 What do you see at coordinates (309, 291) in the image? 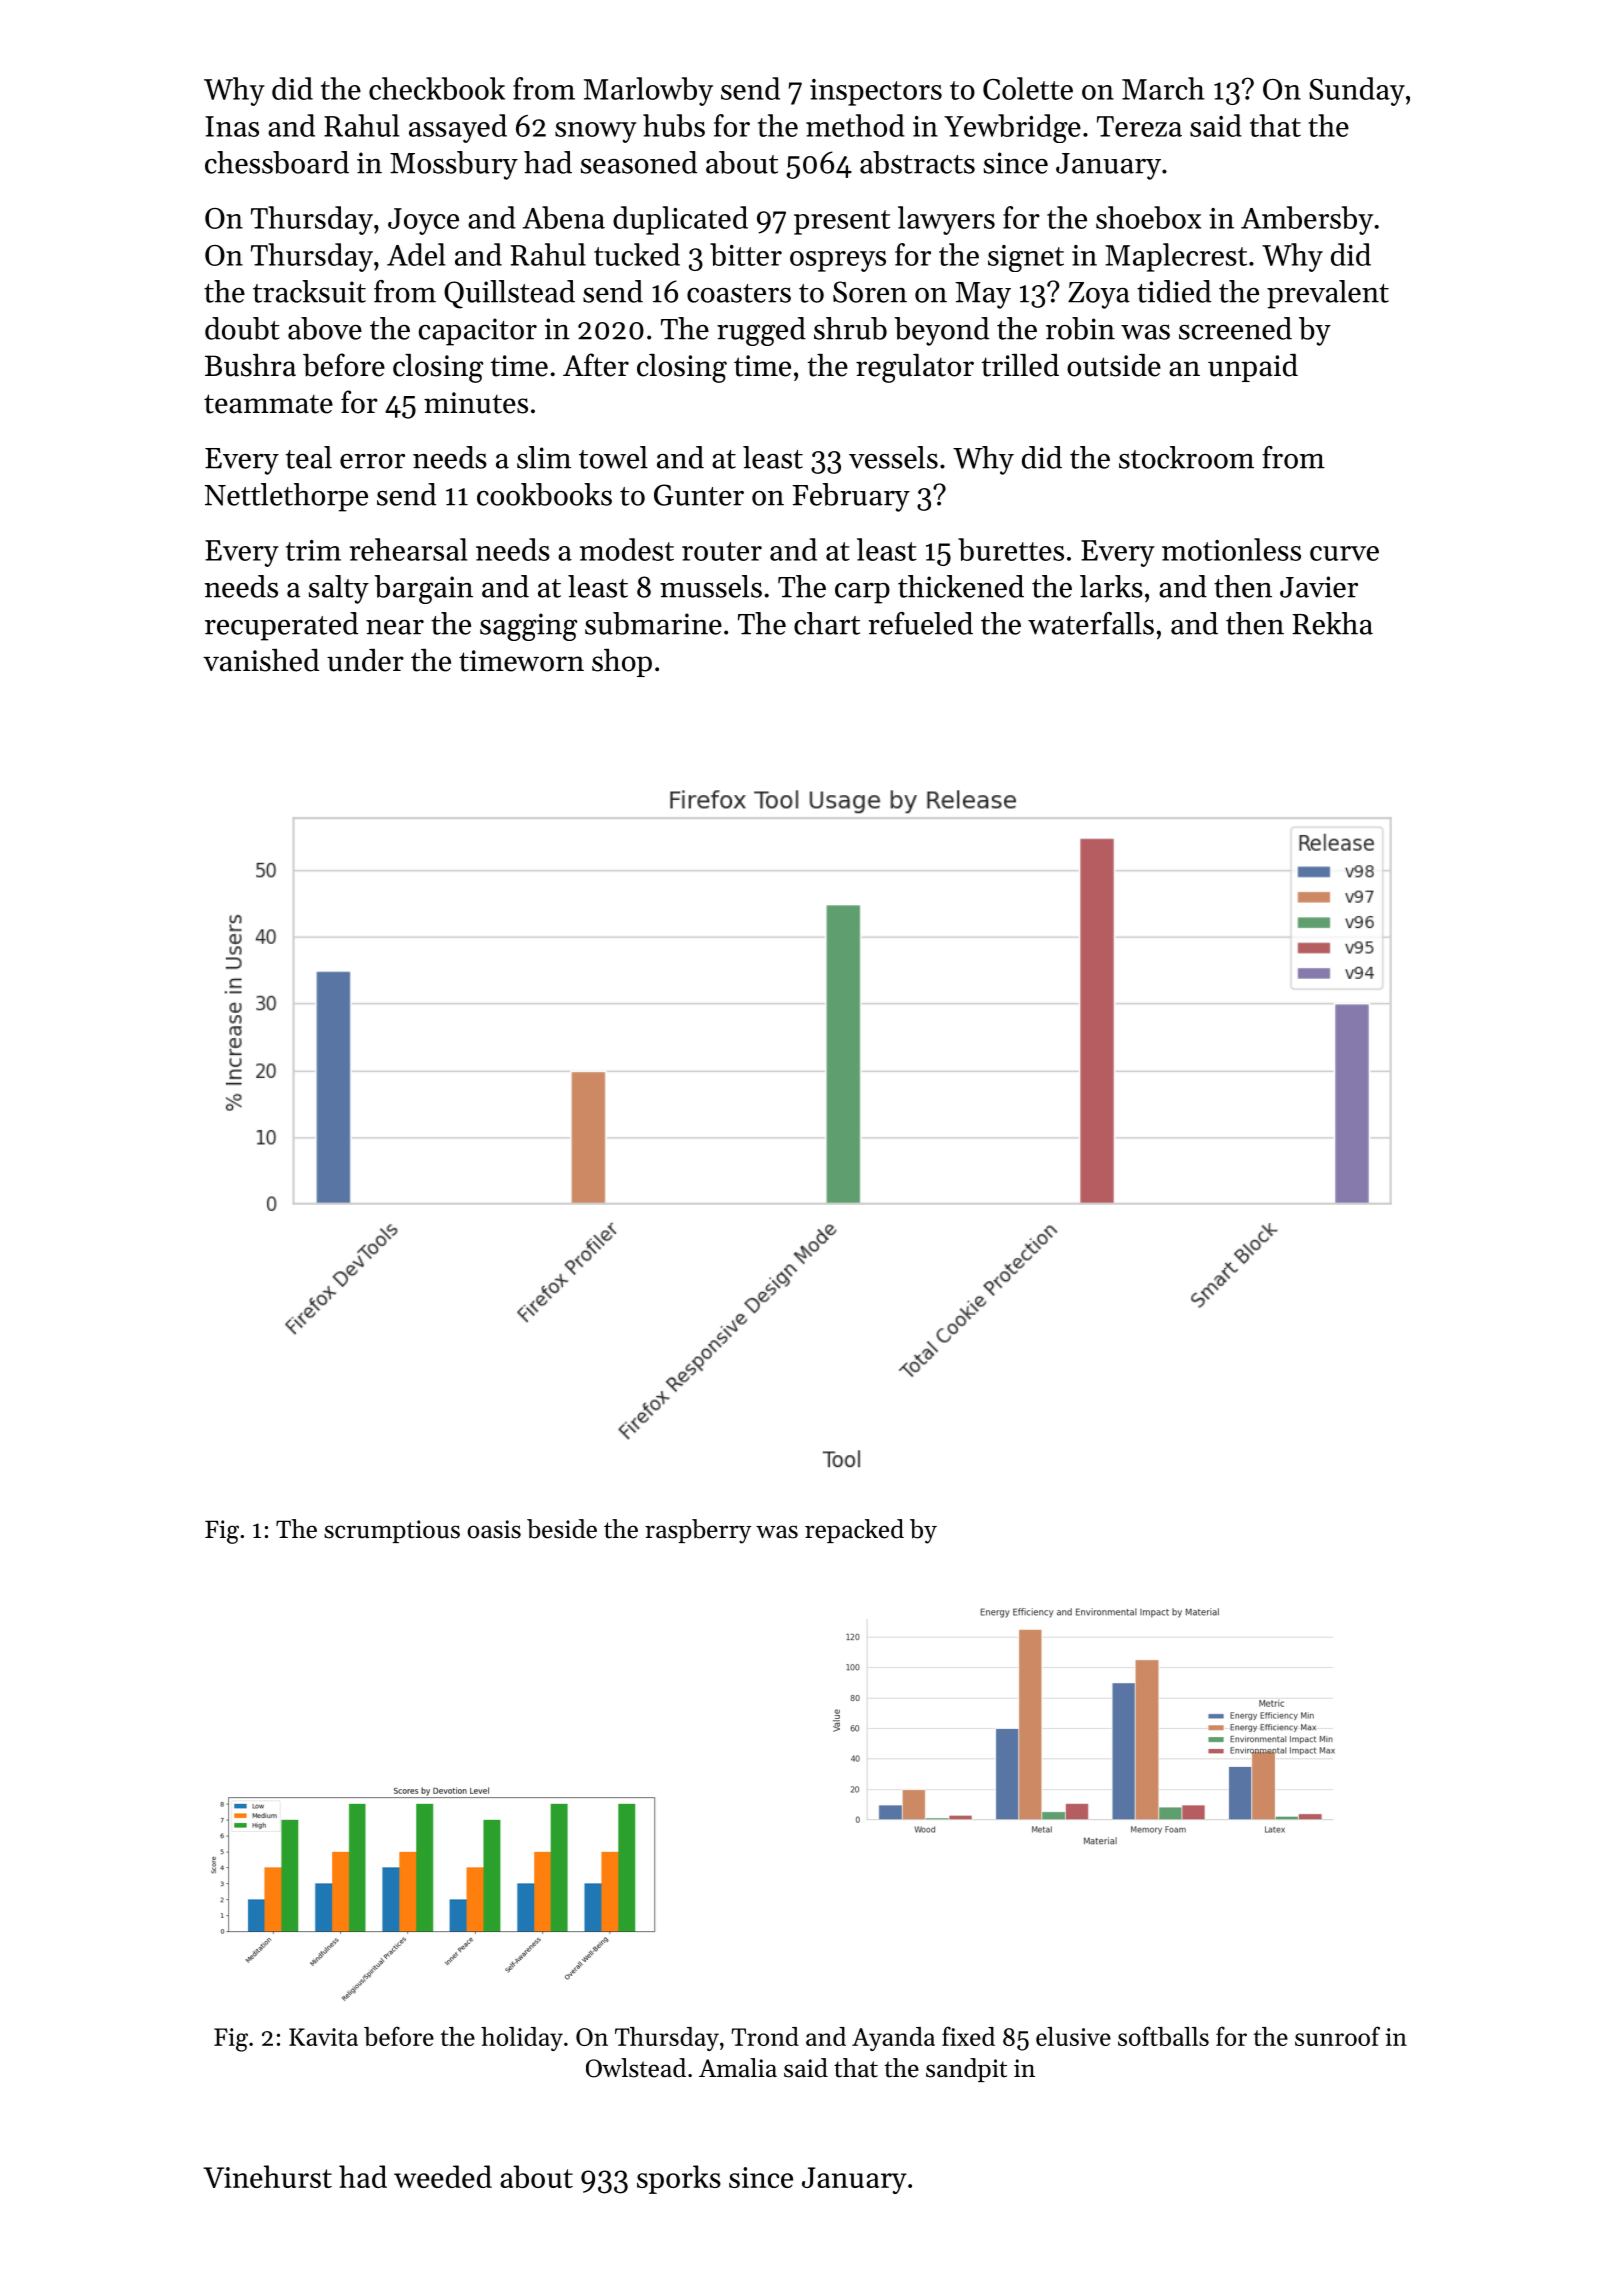
I see `tracksuit` at bounding box center [309, 291].
